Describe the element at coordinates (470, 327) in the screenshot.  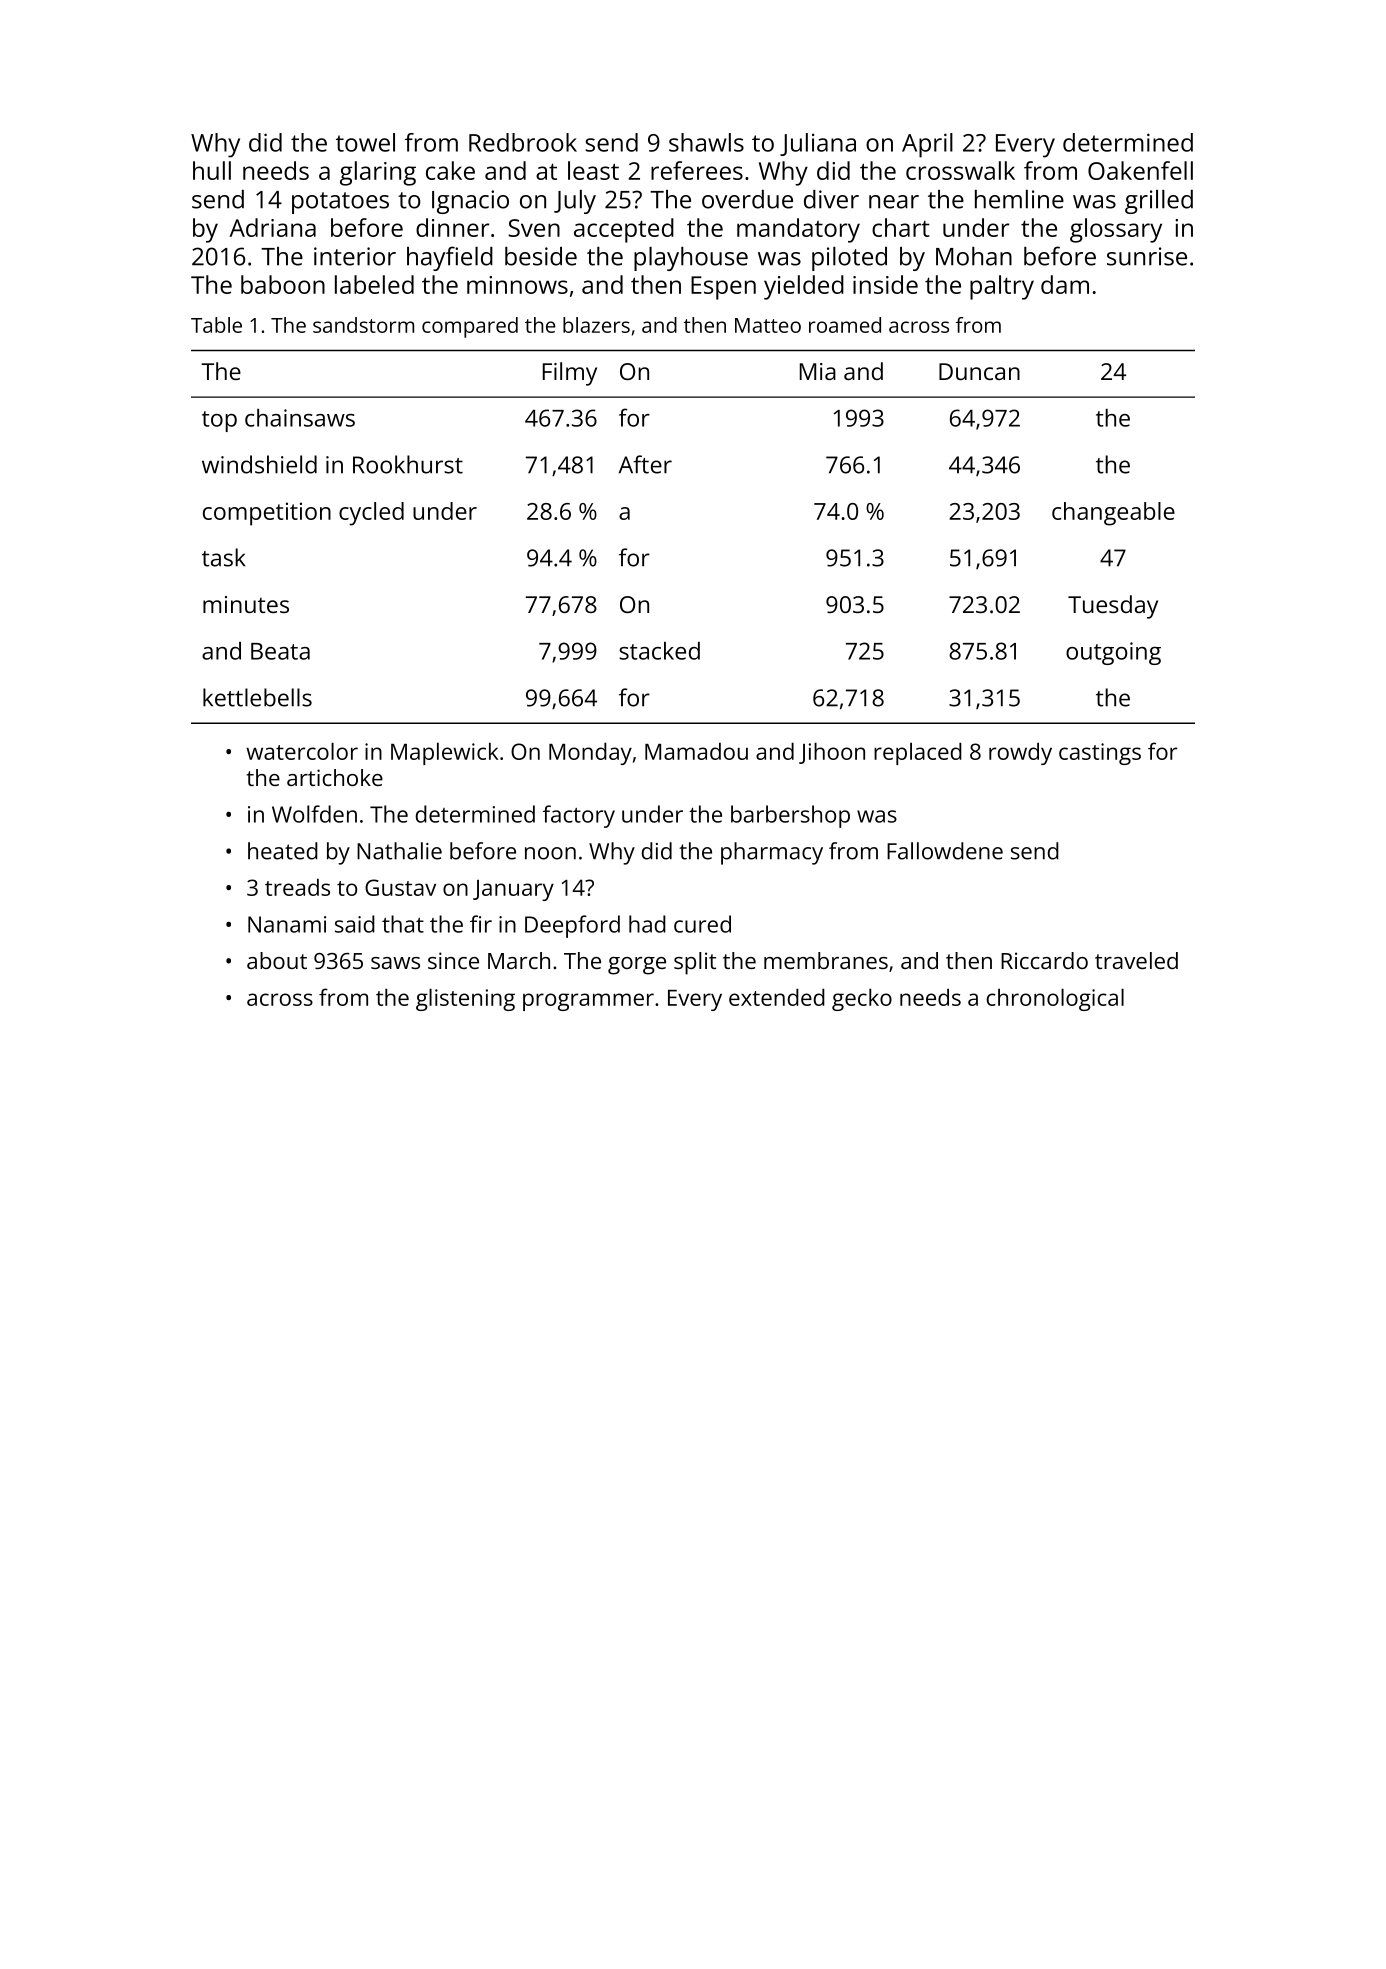
I see `compared` at that location.
